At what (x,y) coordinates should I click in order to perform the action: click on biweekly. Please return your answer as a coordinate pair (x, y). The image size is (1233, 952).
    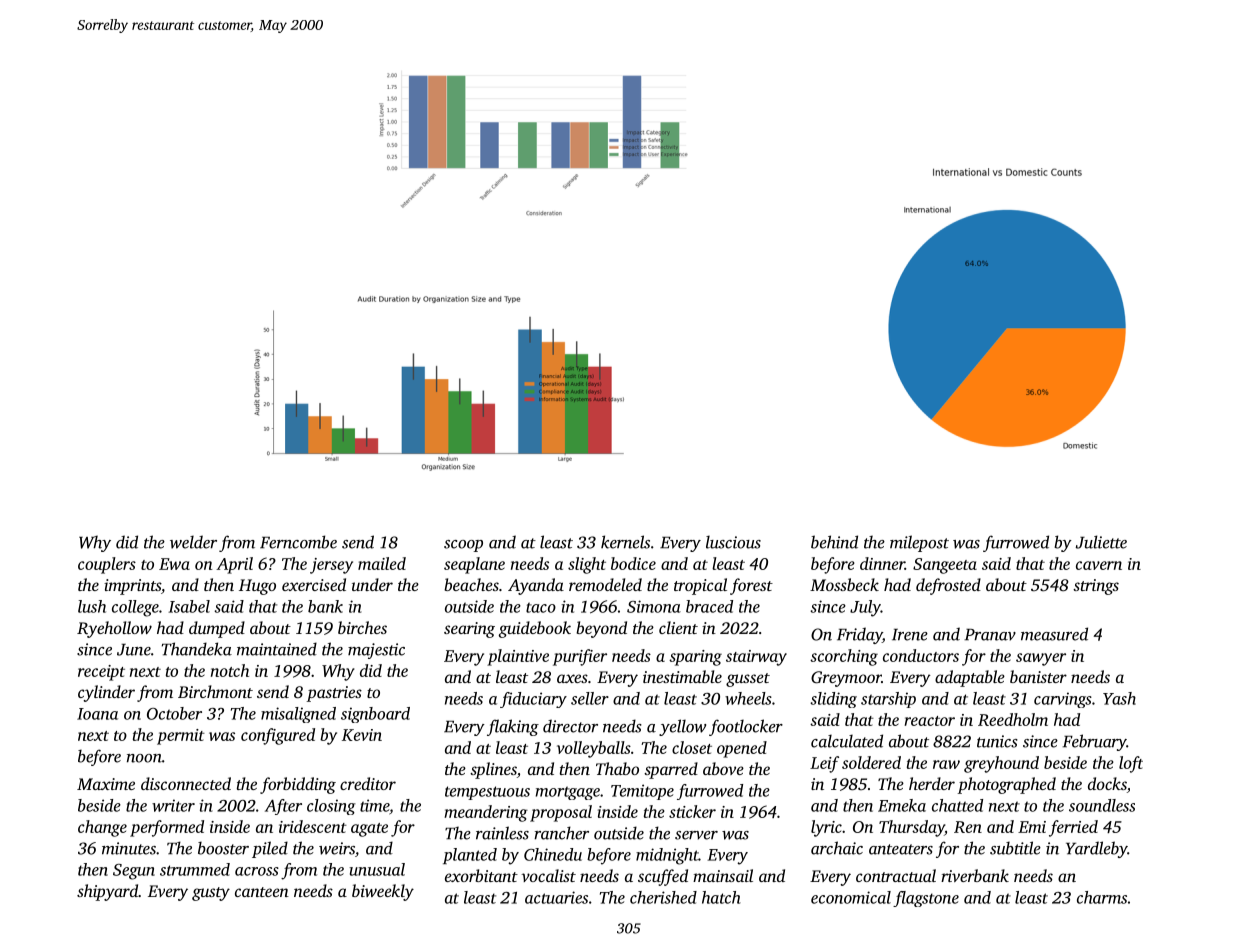
    Looking at the image, I should click on (383, 892).
